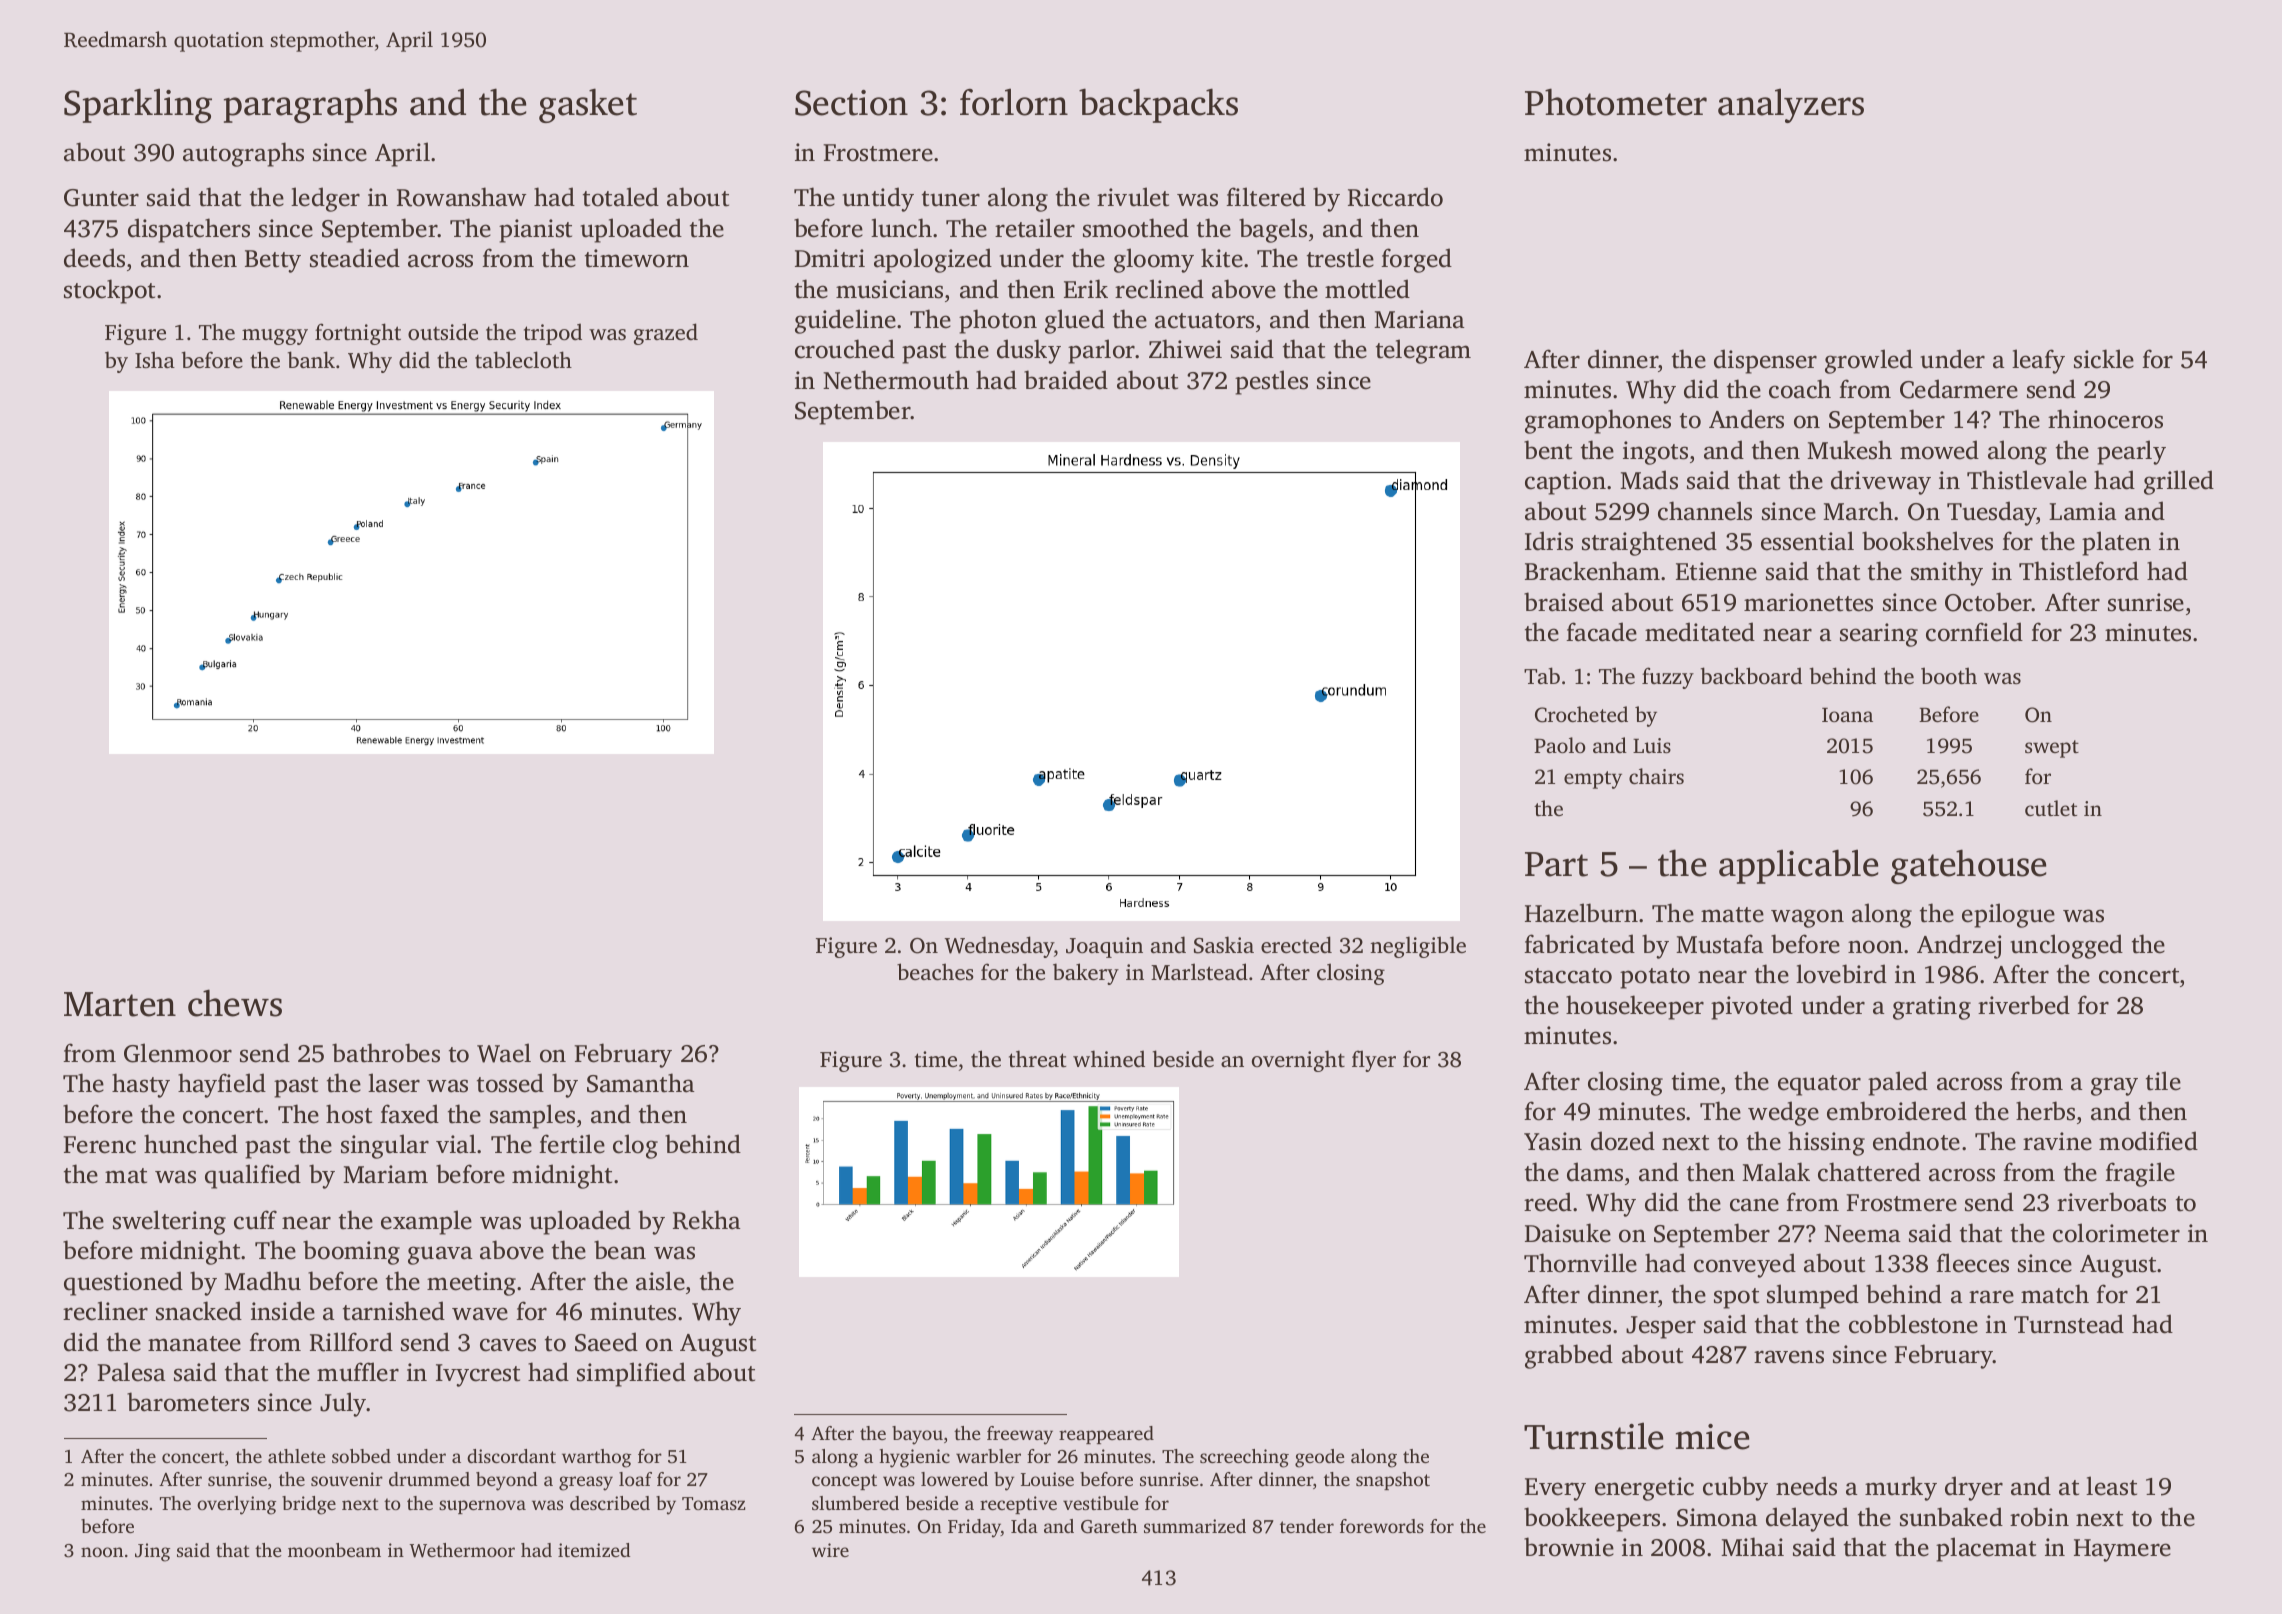  What do you see at coordinates (138, 105) in the page?
I see `Sparkling` at bounding box center [138, 105].
